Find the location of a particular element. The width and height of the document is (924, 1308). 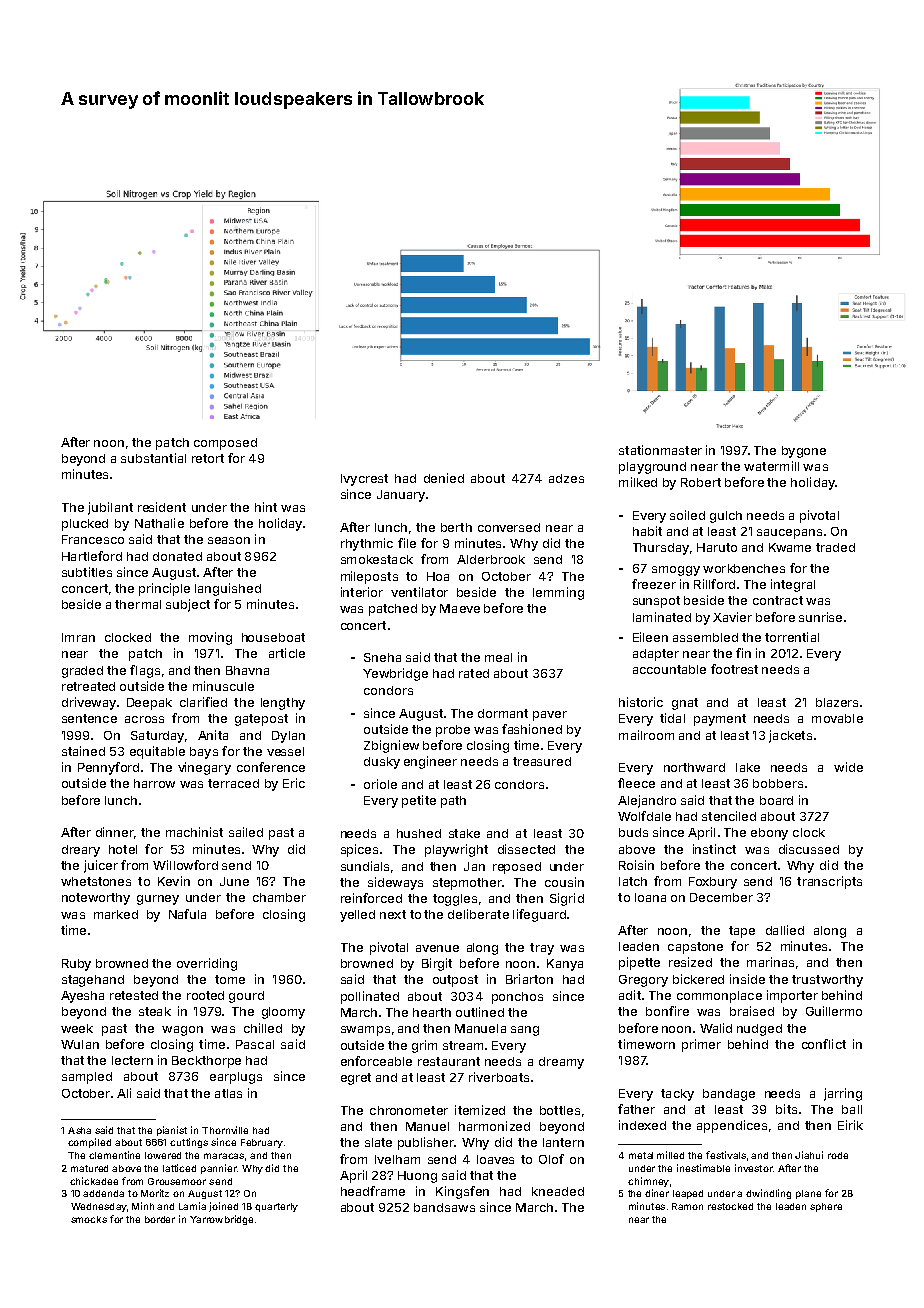

investor is located at coordinates (754, 1168).
